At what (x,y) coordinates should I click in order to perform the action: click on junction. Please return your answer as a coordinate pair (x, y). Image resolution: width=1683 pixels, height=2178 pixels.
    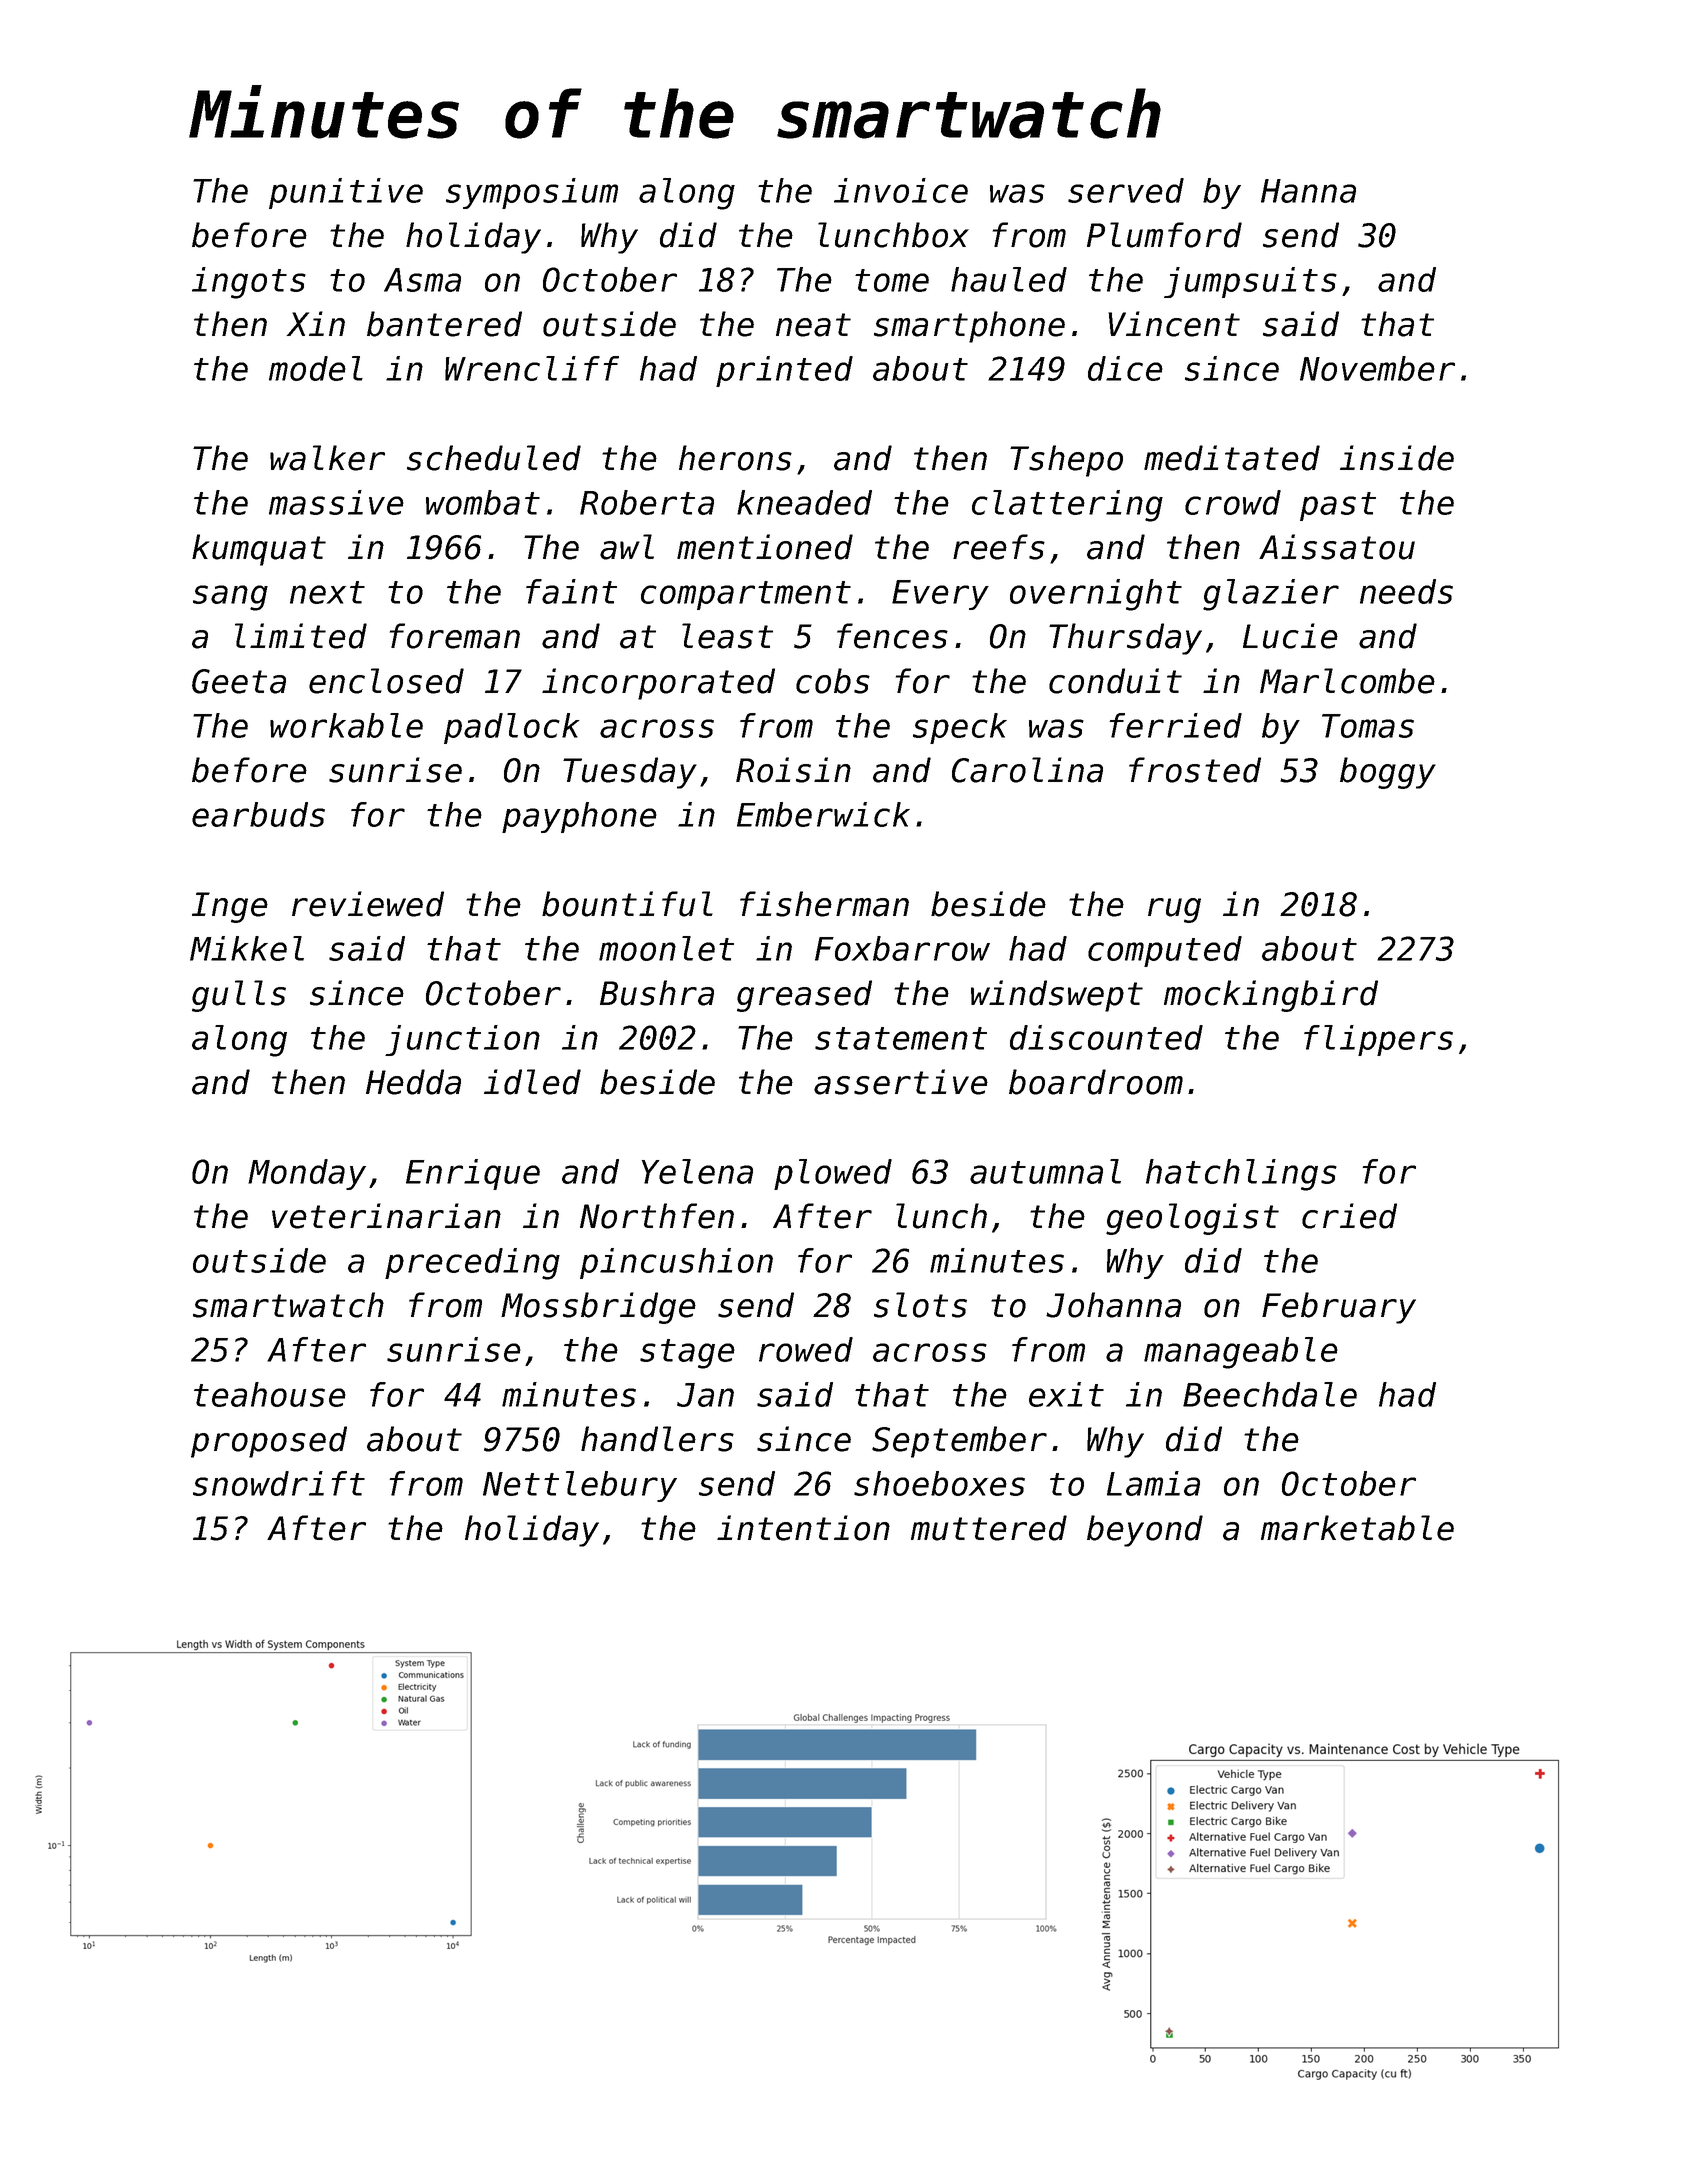
    Looking at the image, I should click on (462, 1040).
